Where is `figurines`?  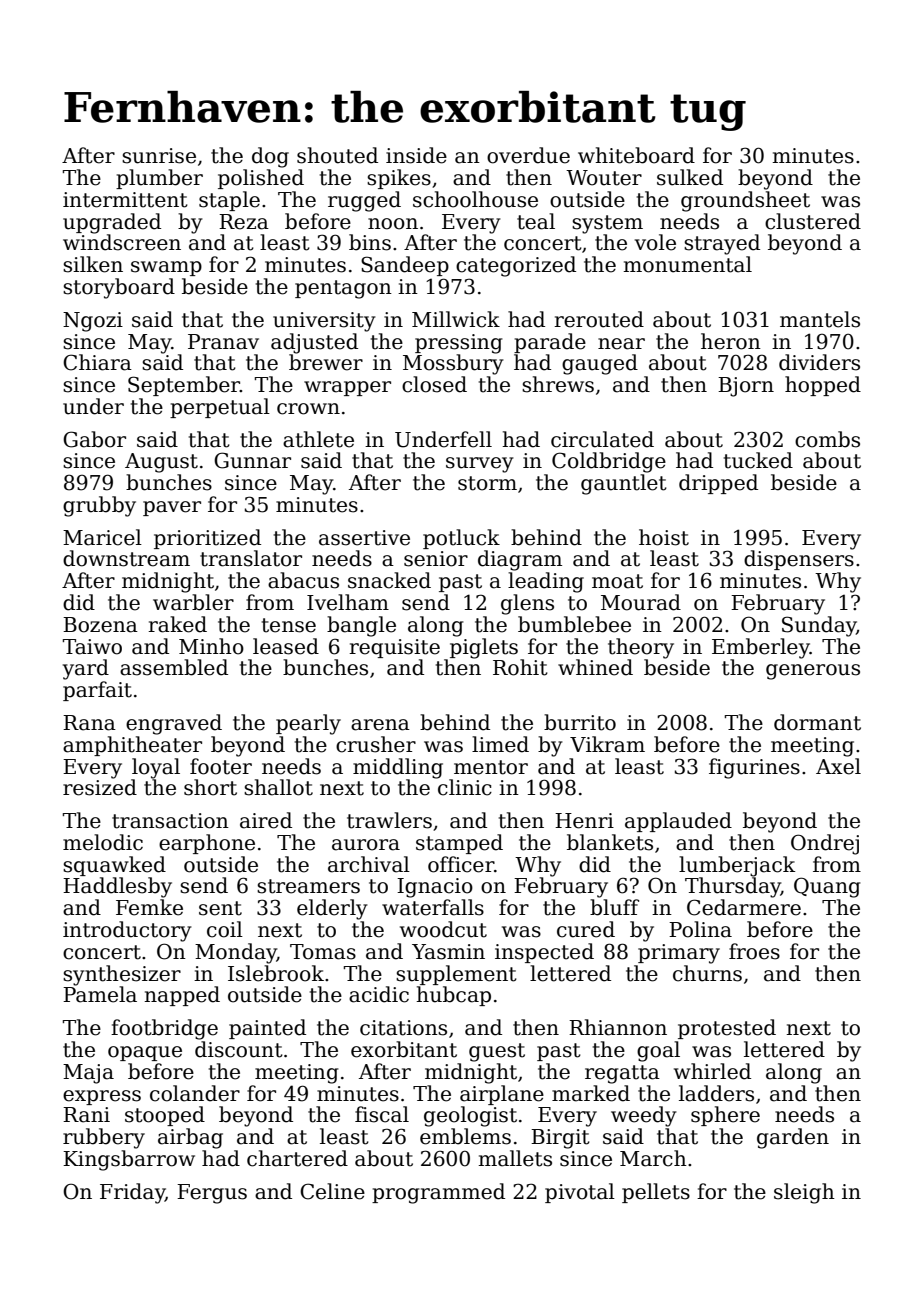
figurines is located at coordinates (754, 768).
